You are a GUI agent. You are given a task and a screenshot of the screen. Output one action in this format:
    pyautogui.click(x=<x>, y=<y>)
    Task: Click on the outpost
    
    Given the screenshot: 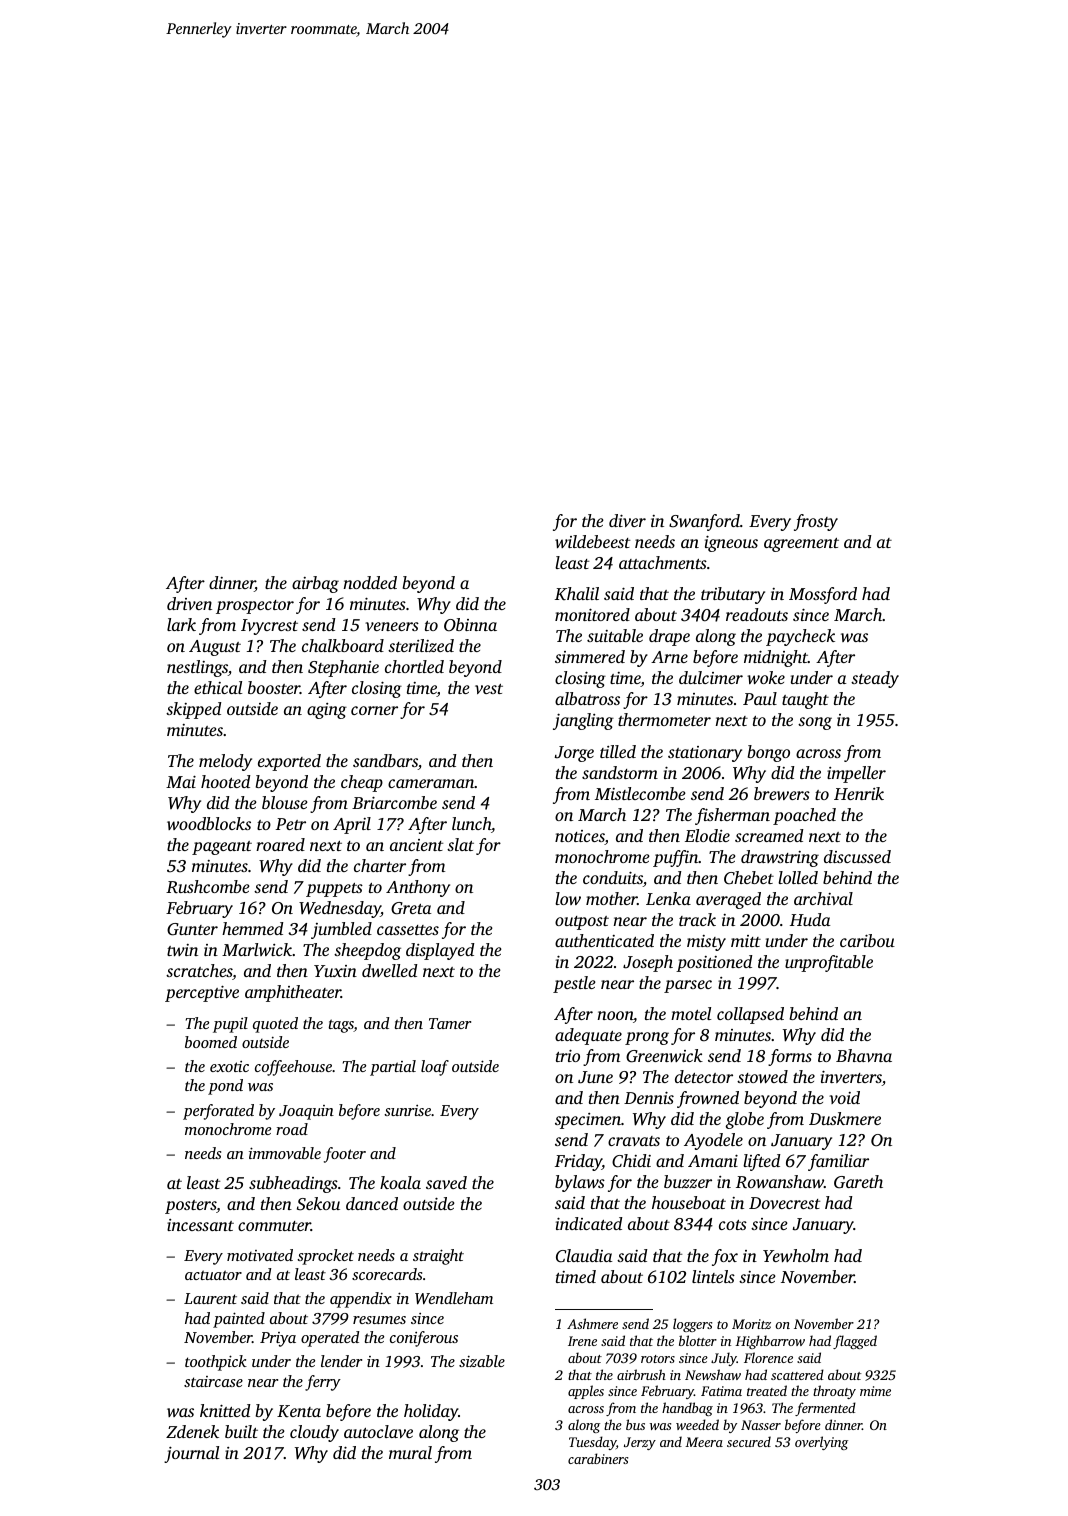 What is the action you would take?
    pyautogui.click(x=582, y=923)
